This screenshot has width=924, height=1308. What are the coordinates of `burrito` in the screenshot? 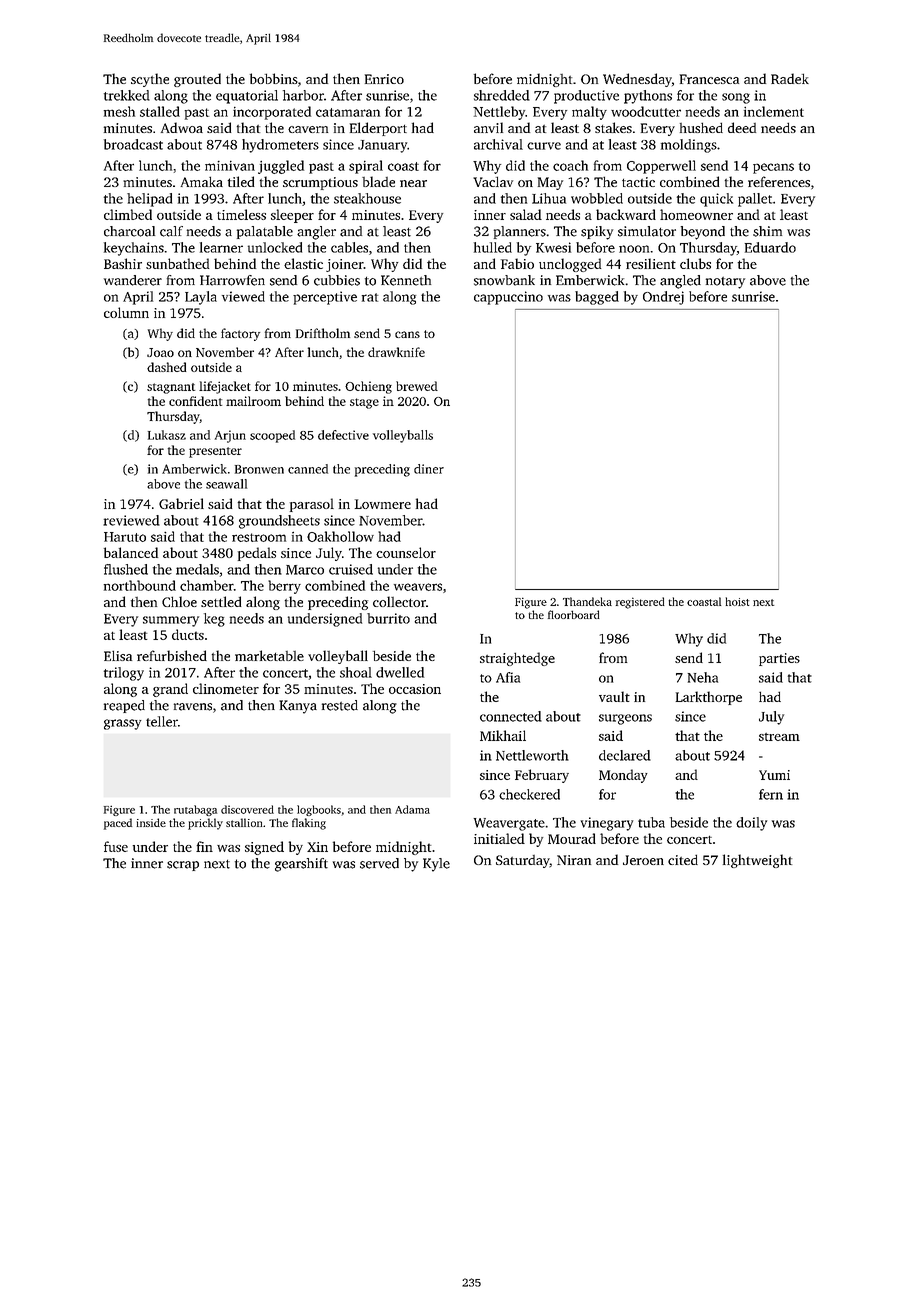 It's located at (388, 618).
